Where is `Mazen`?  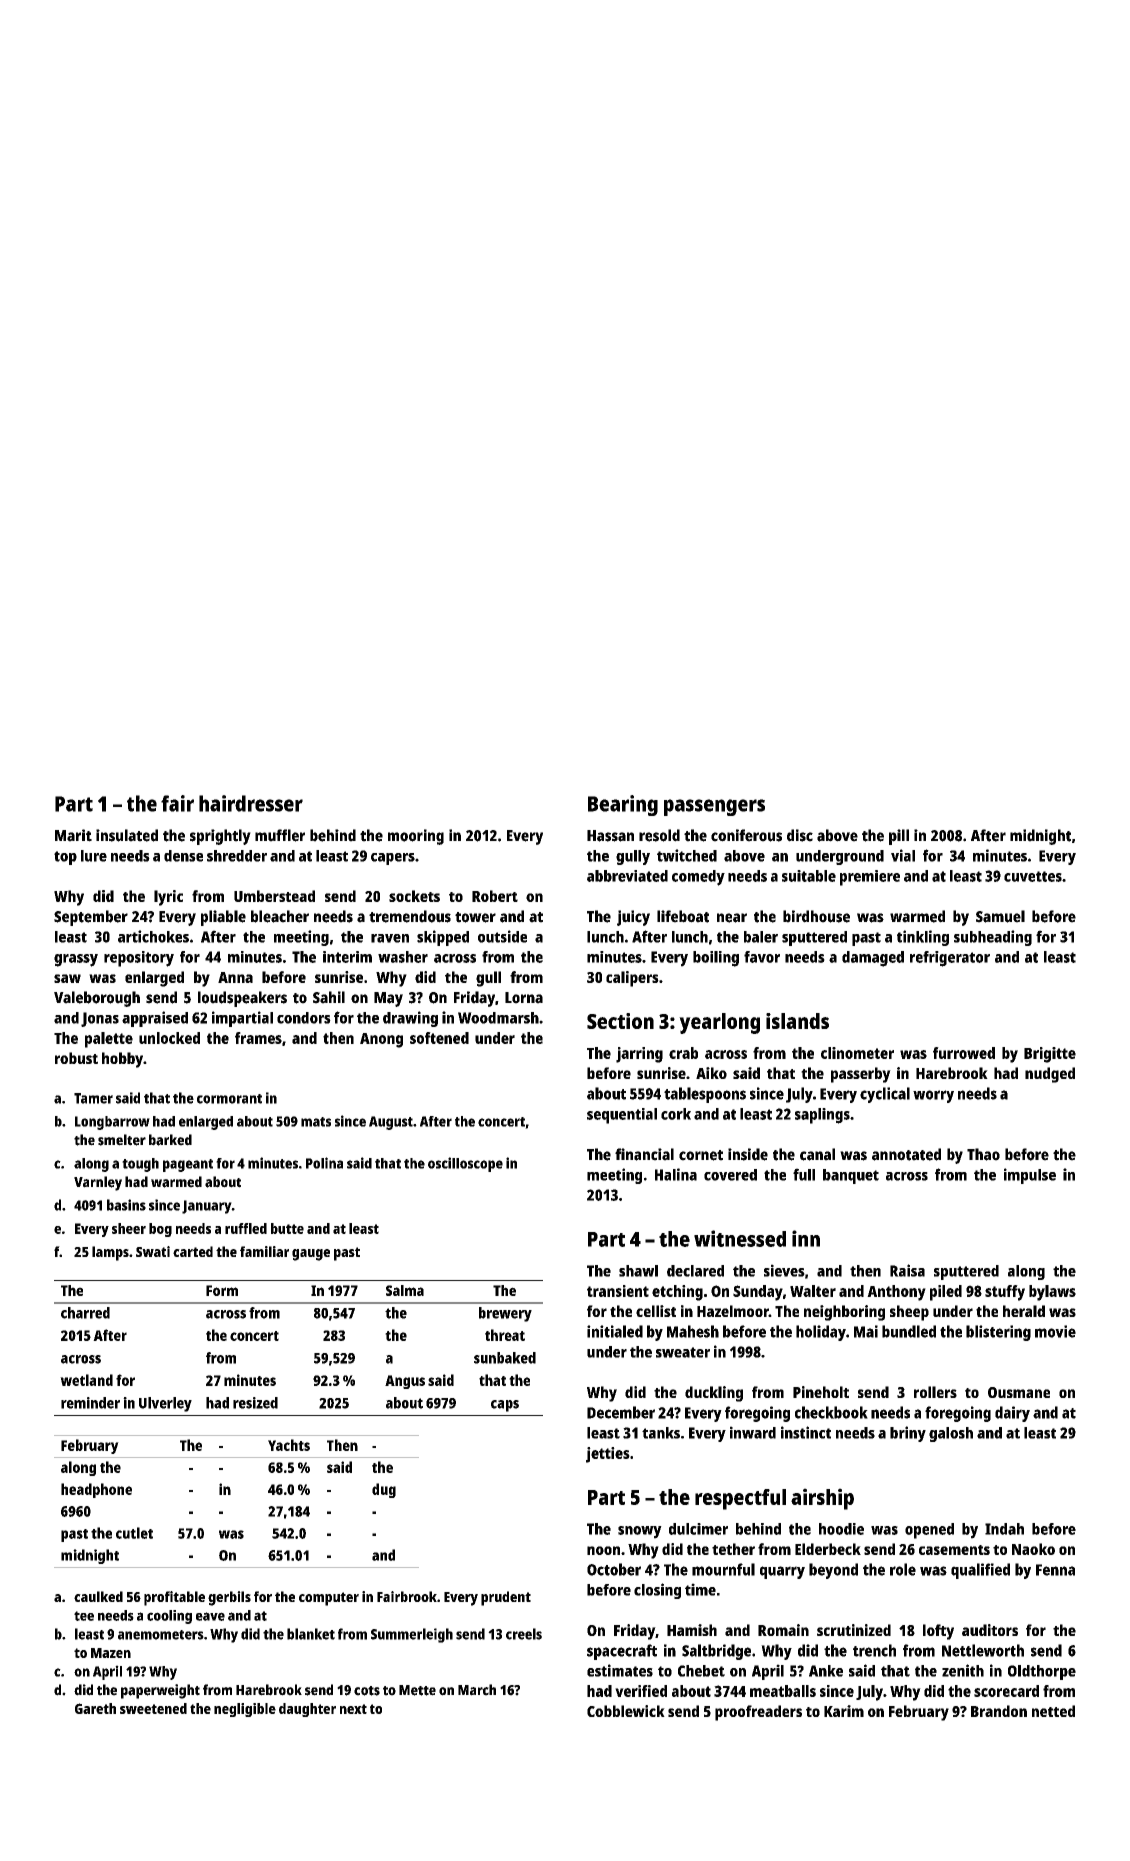
Mazen is located at coordinates (111, 1653).
